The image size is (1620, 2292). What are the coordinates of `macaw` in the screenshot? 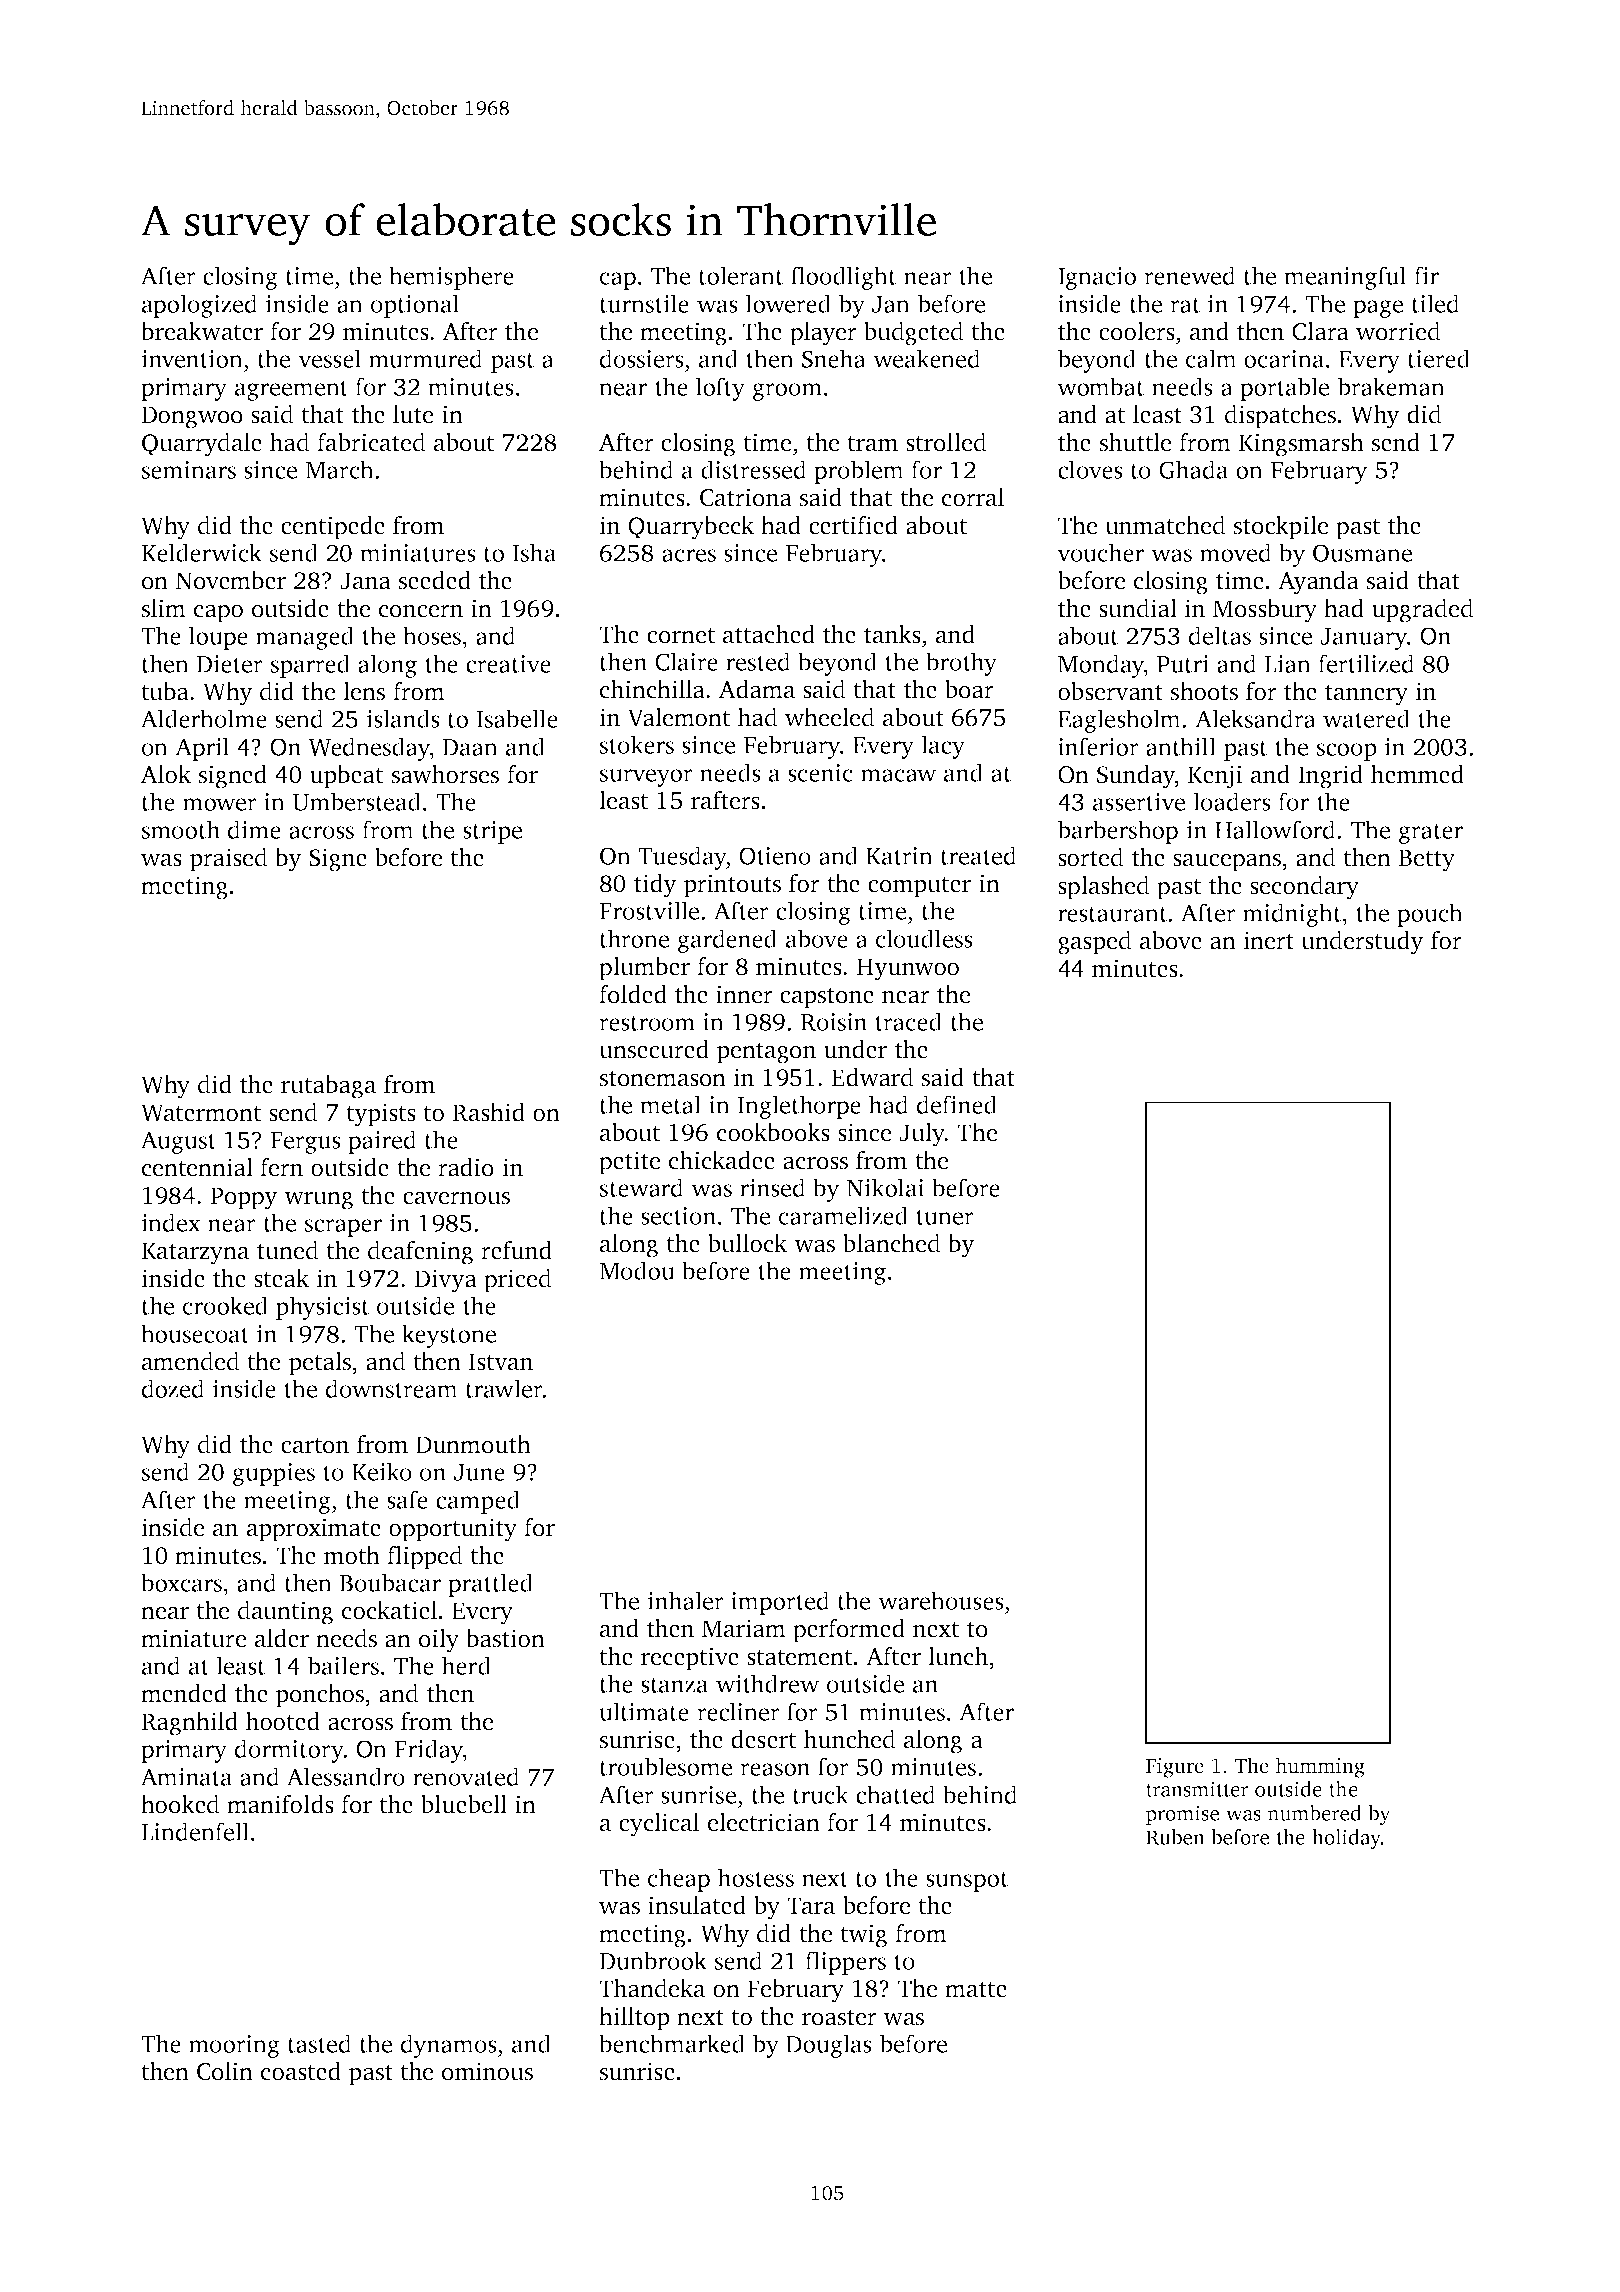 It's located at (898, 775).
